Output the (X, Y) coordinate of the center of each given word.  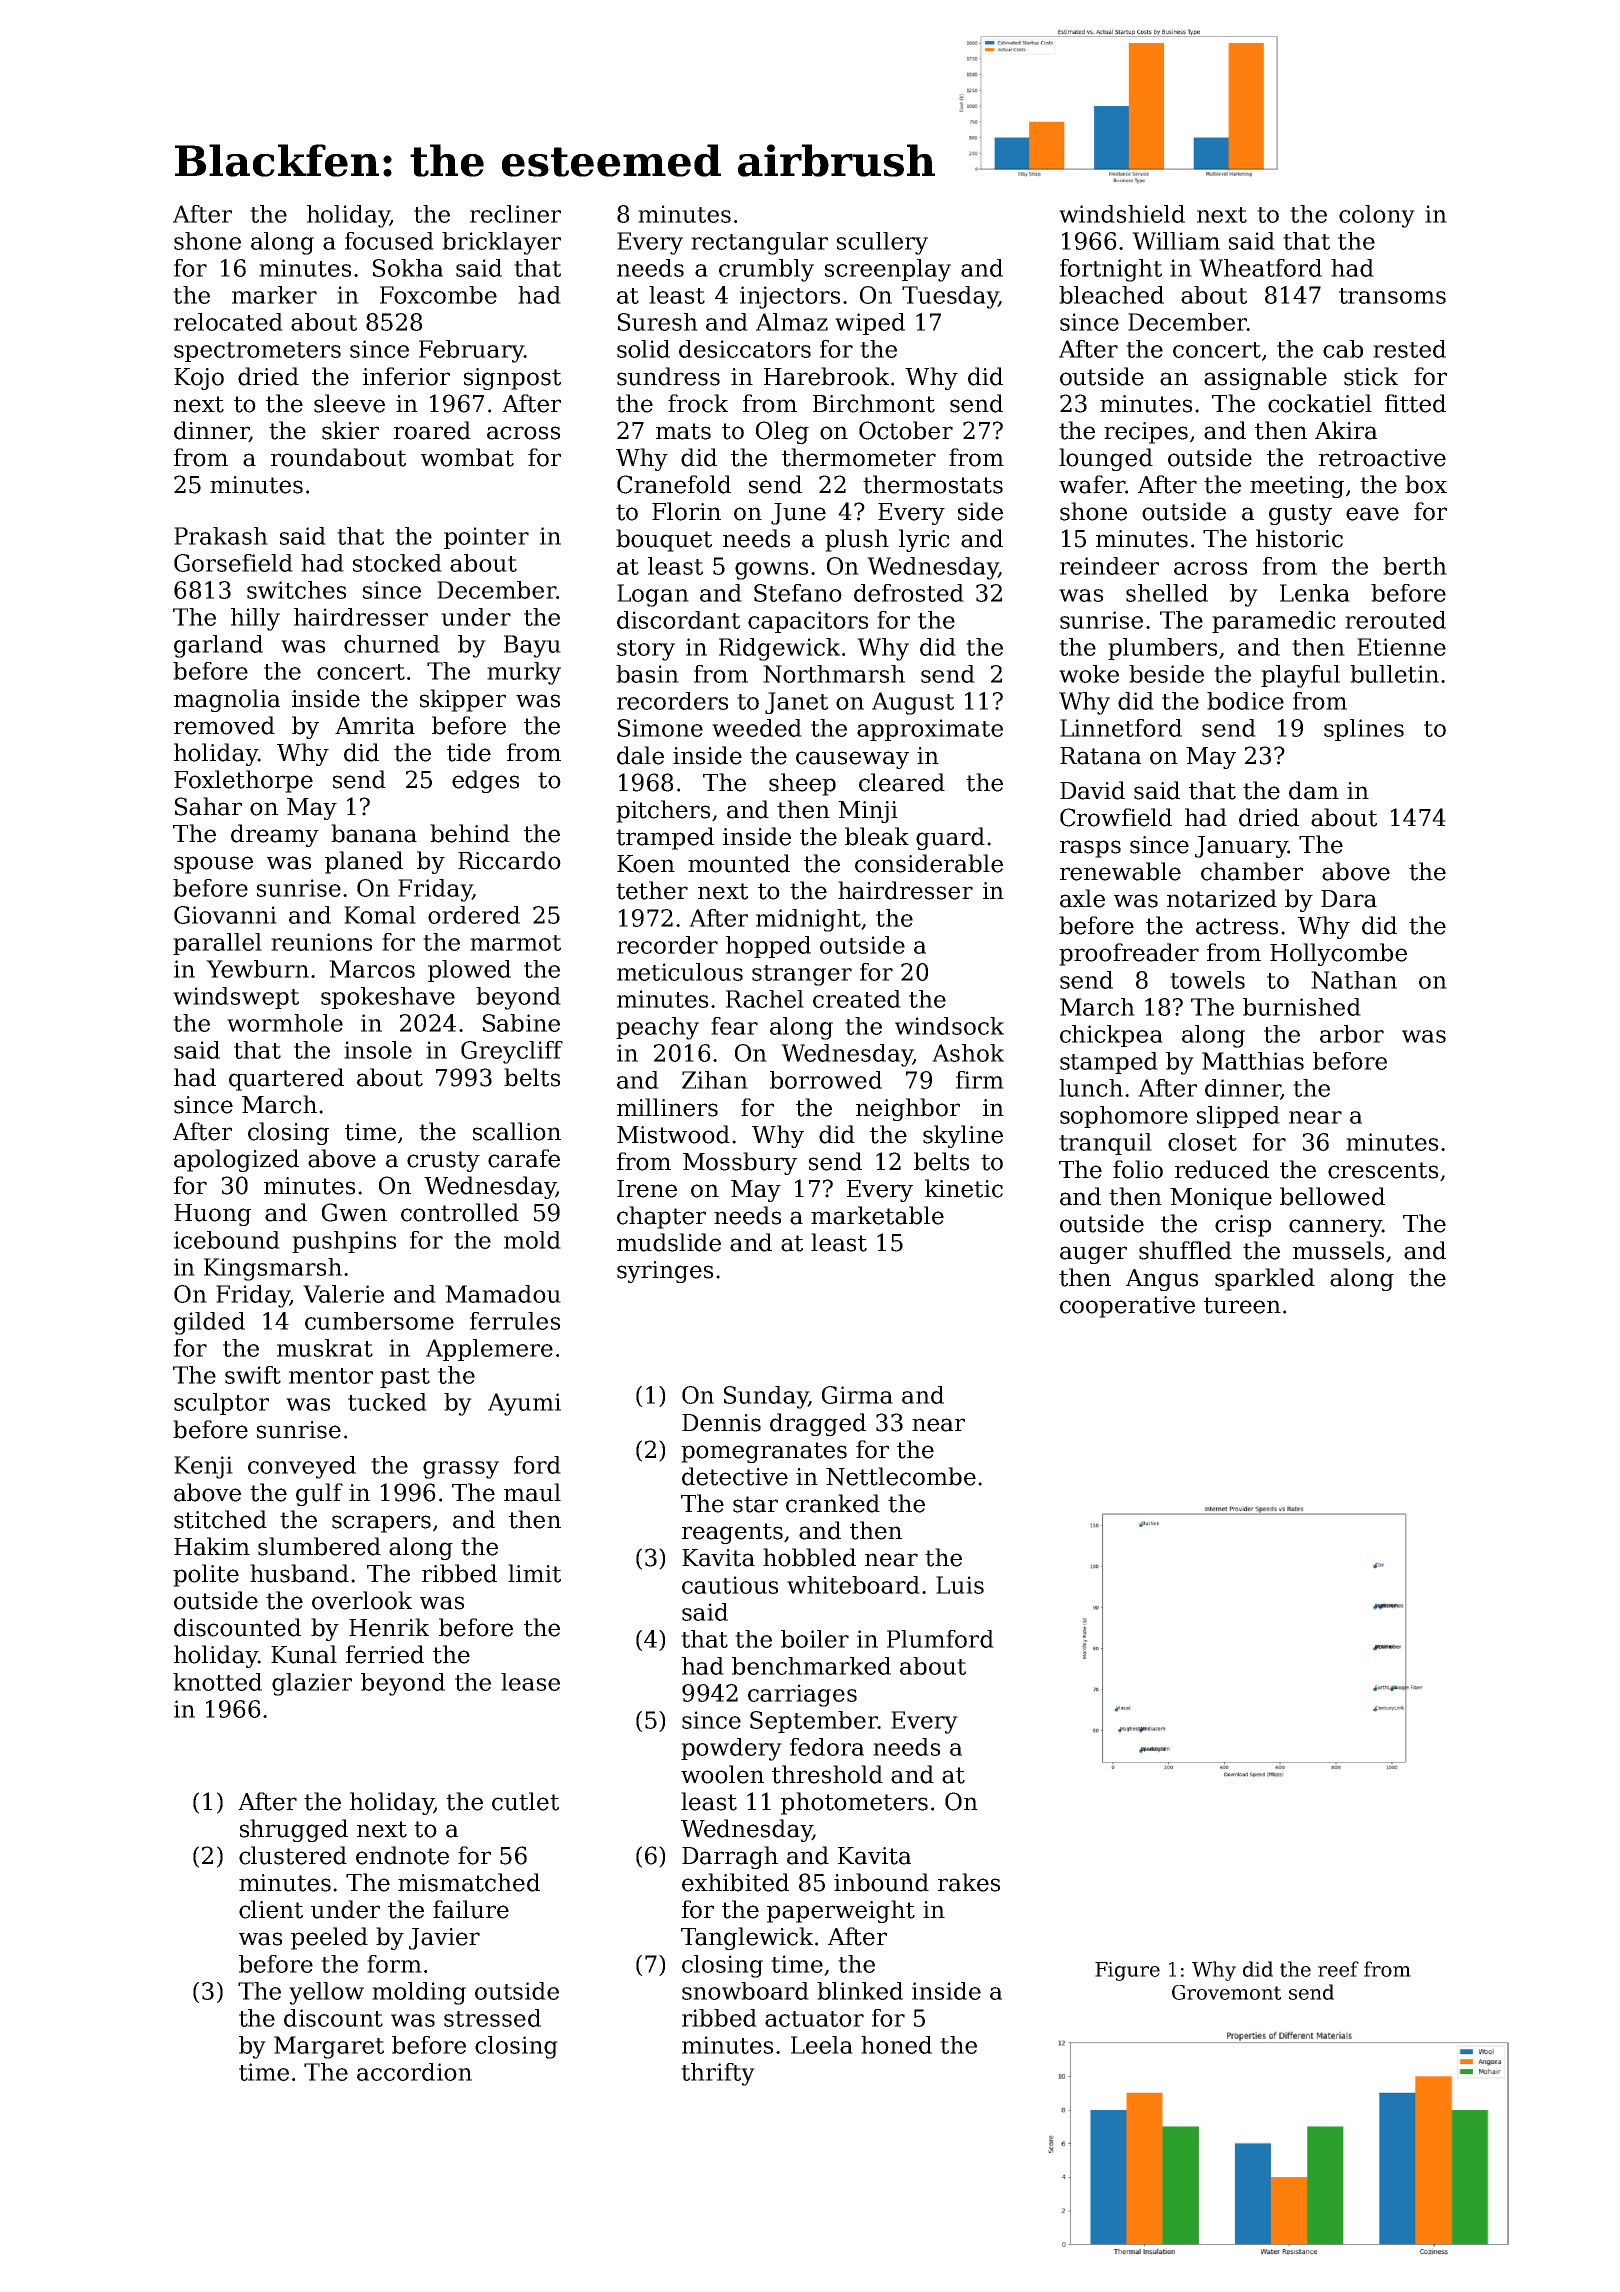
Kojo (199, 379)
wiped (870, 324)
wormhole (285, 1023)
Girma (857, 1395)
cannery (1335, 1228)
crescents (1383, 1170)
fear (734, 1026)
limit (534, 1573)
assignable (1265, 378)
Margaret (329, 2047)
